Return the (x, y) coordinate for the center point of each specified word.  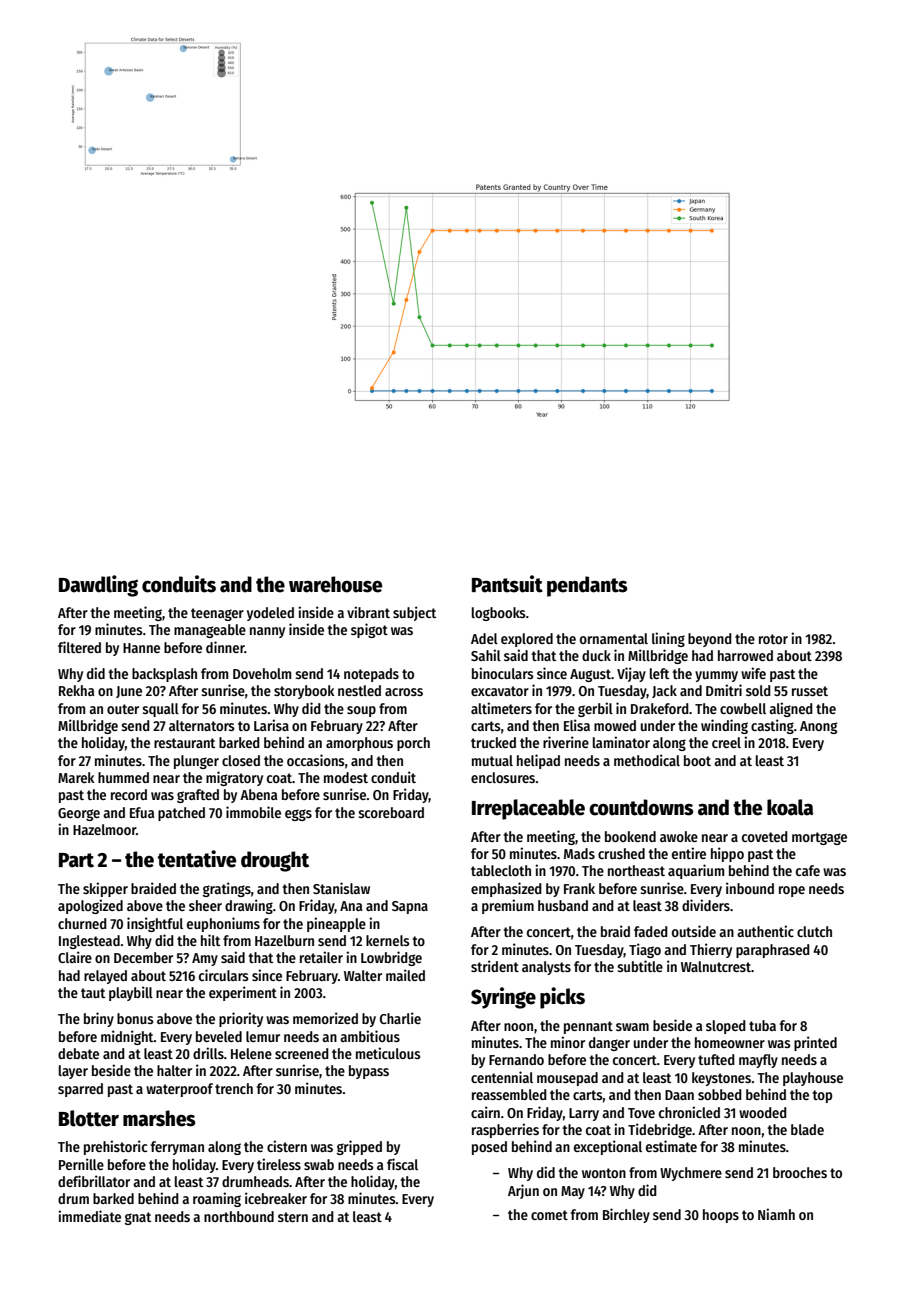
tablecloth (501, 870)
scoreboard (391, 812)
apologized (90, 906)
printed (815, 1043)
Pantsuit (507, 584)
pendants (587, 586)
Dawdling (98, 586)
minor (568, 1042)
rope (792, 891)
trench (234, 1088)
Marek (76, 777)
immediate (89, 1216)
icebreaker (276, 1198)
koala (790, 807)
